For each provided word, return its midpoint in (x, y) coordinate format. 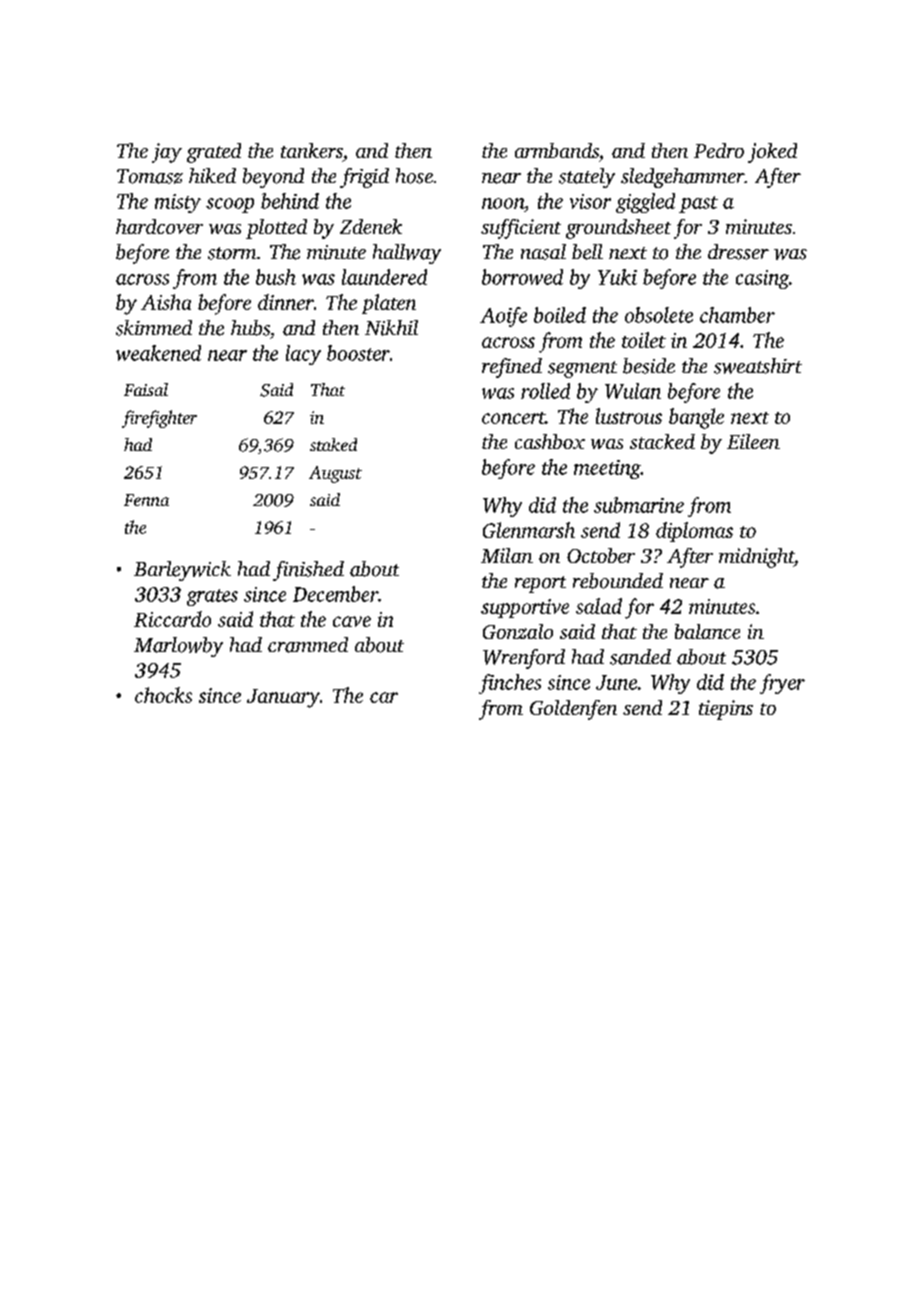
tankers (312, 150)
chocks (163, 695)
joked (772, 153)
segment (582, 369)
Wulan (633, 391)
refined (512, 368)
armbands (557, 150)
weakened (158, 353)
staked (333, 444)
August (335, 474)
